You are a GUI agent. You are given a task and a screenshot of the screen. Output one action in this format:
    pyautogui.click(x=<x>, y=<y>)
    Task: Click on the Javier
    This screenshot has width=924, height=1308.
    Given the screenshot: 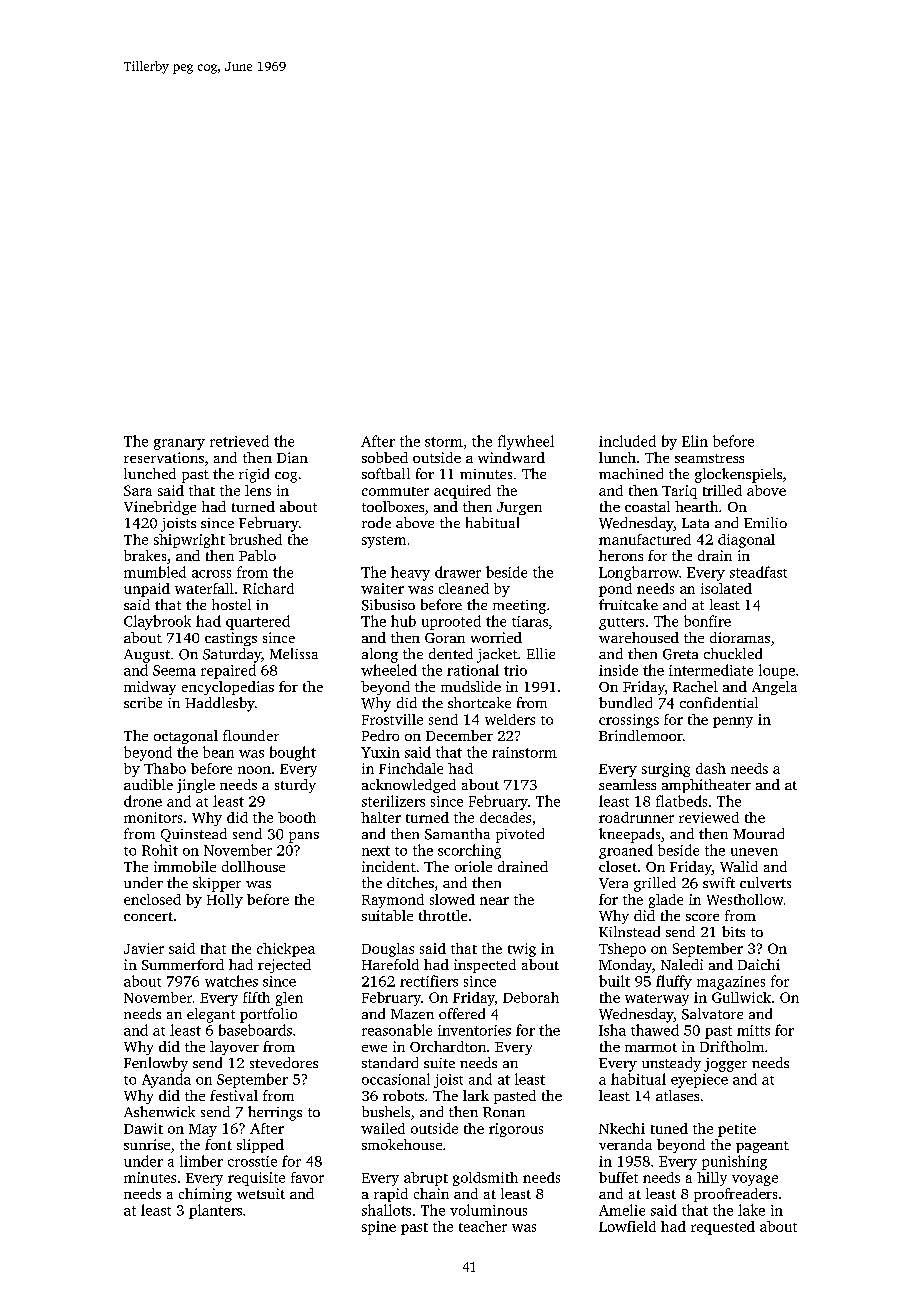 What is the action you would take?
    pyautogui.click(x=144, y=948)
